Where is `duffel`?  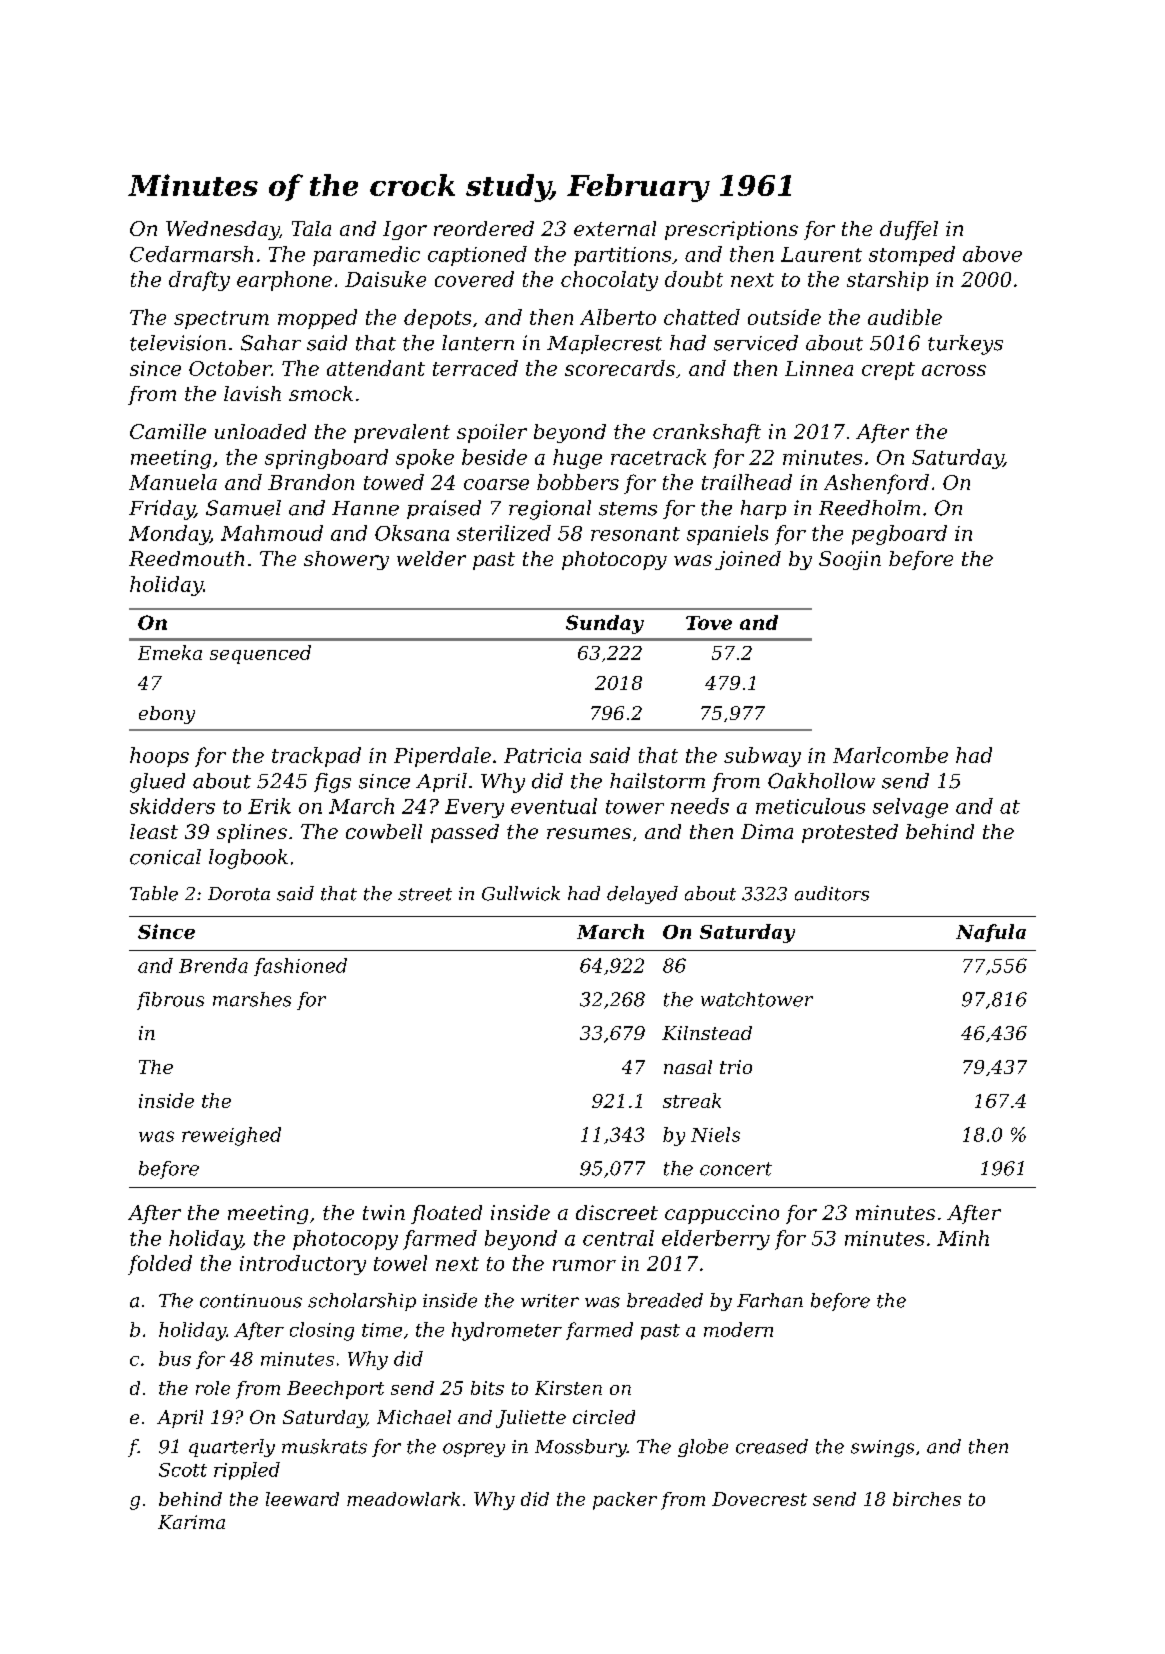 duffel is located at coordinates (909, 230).
